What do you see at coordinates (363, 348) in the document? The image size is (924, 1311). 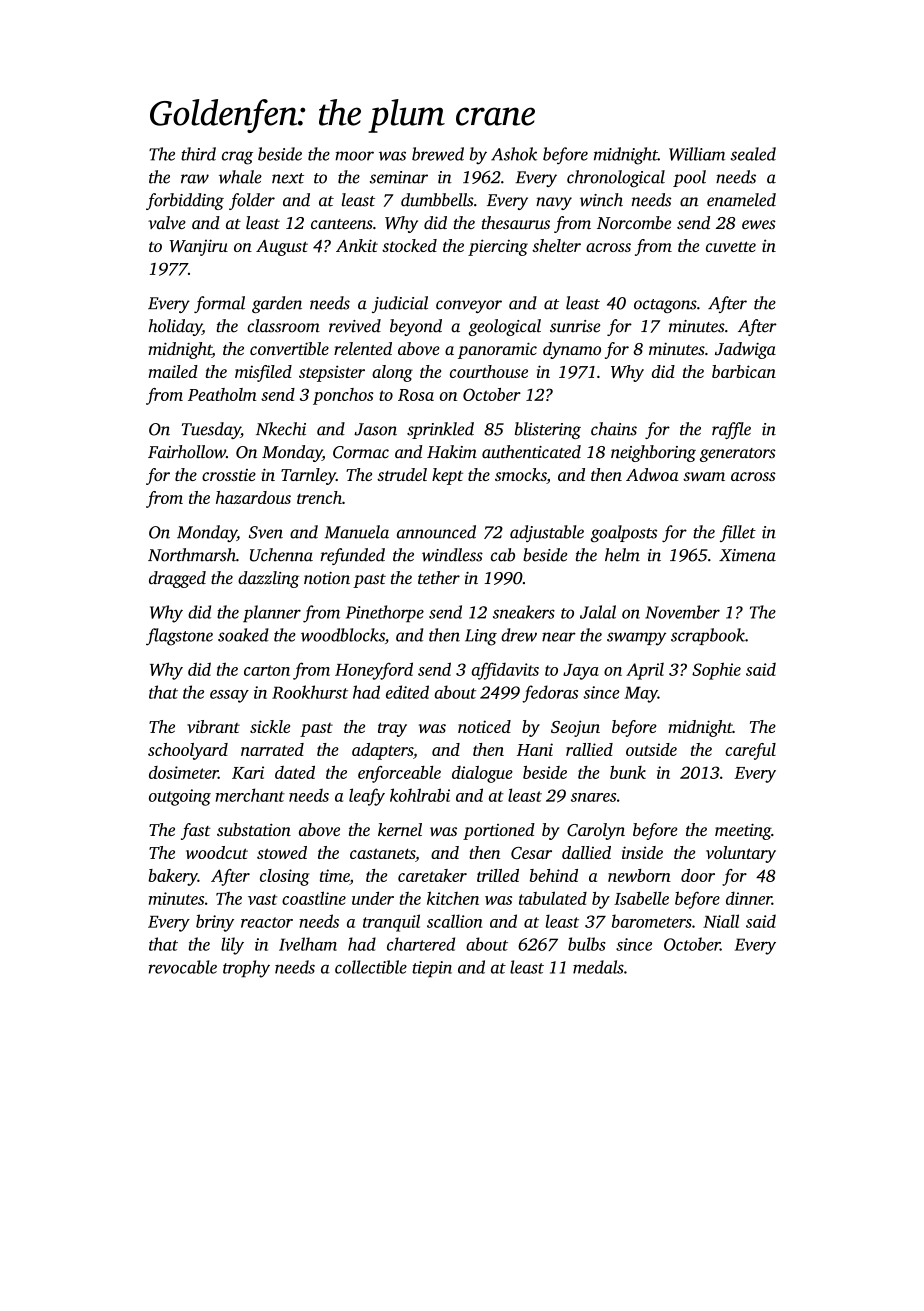 I see `relented` at bounding box center [363, 348].
